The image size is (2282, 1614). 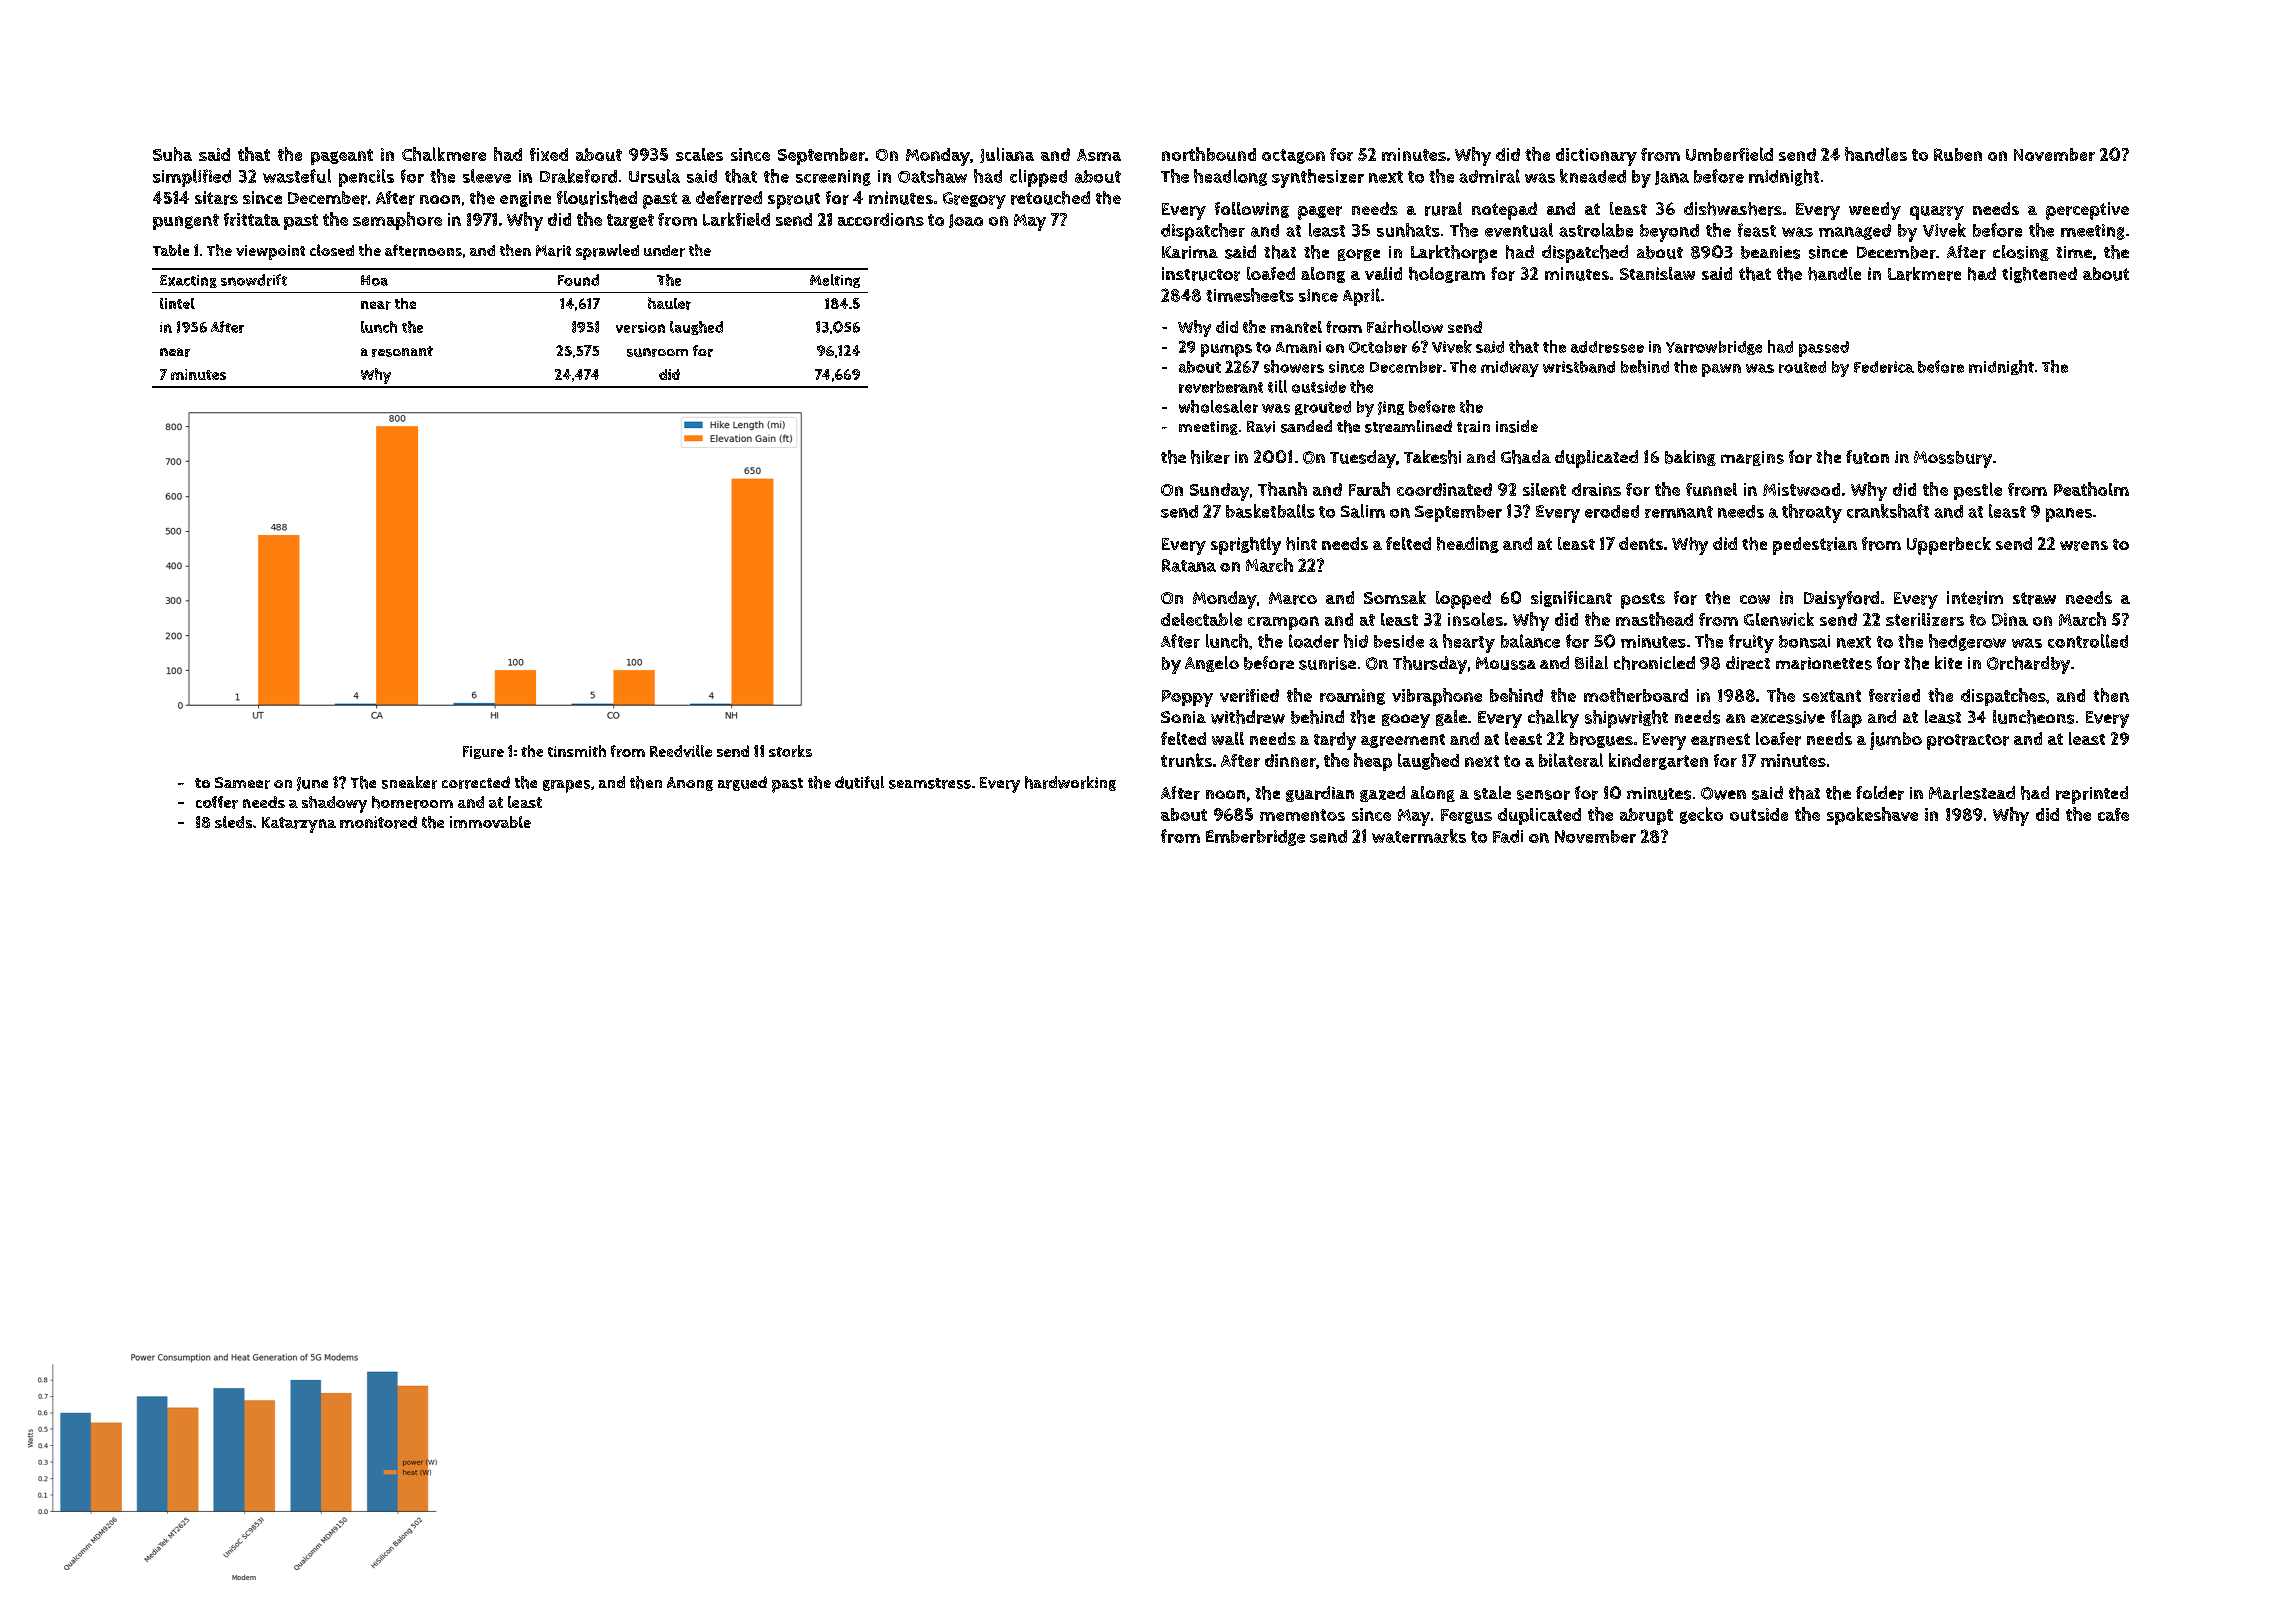 I want to click on sneaker, so click(x=409, y=782).
